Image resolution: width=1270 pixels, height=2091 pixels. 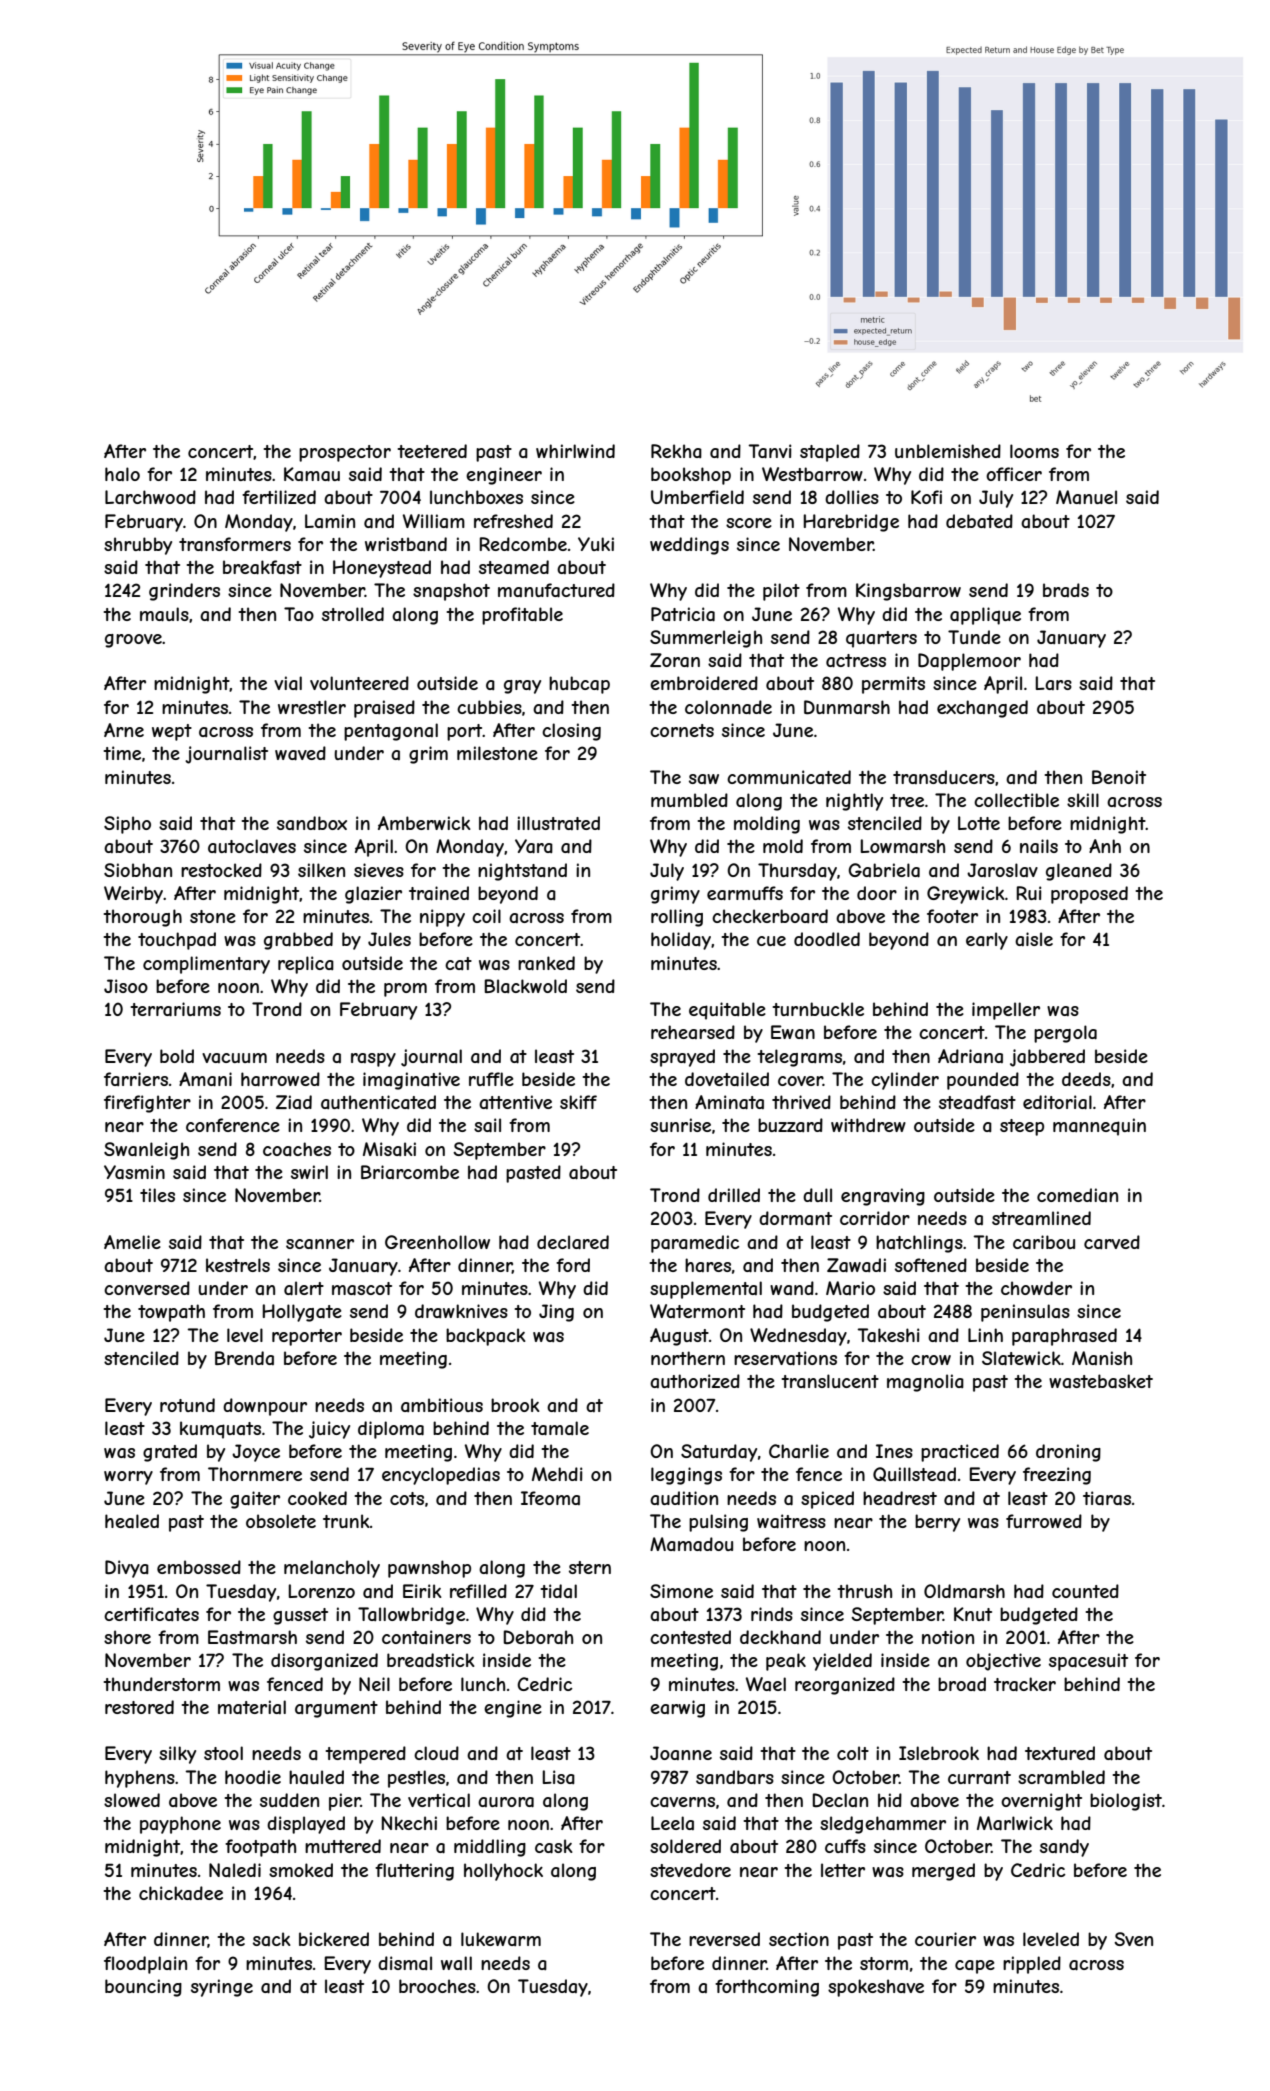 What do you see at coordinates (157, 1195) in the screenshot?
I see `tiles` at bounding box center [157, 1195].
